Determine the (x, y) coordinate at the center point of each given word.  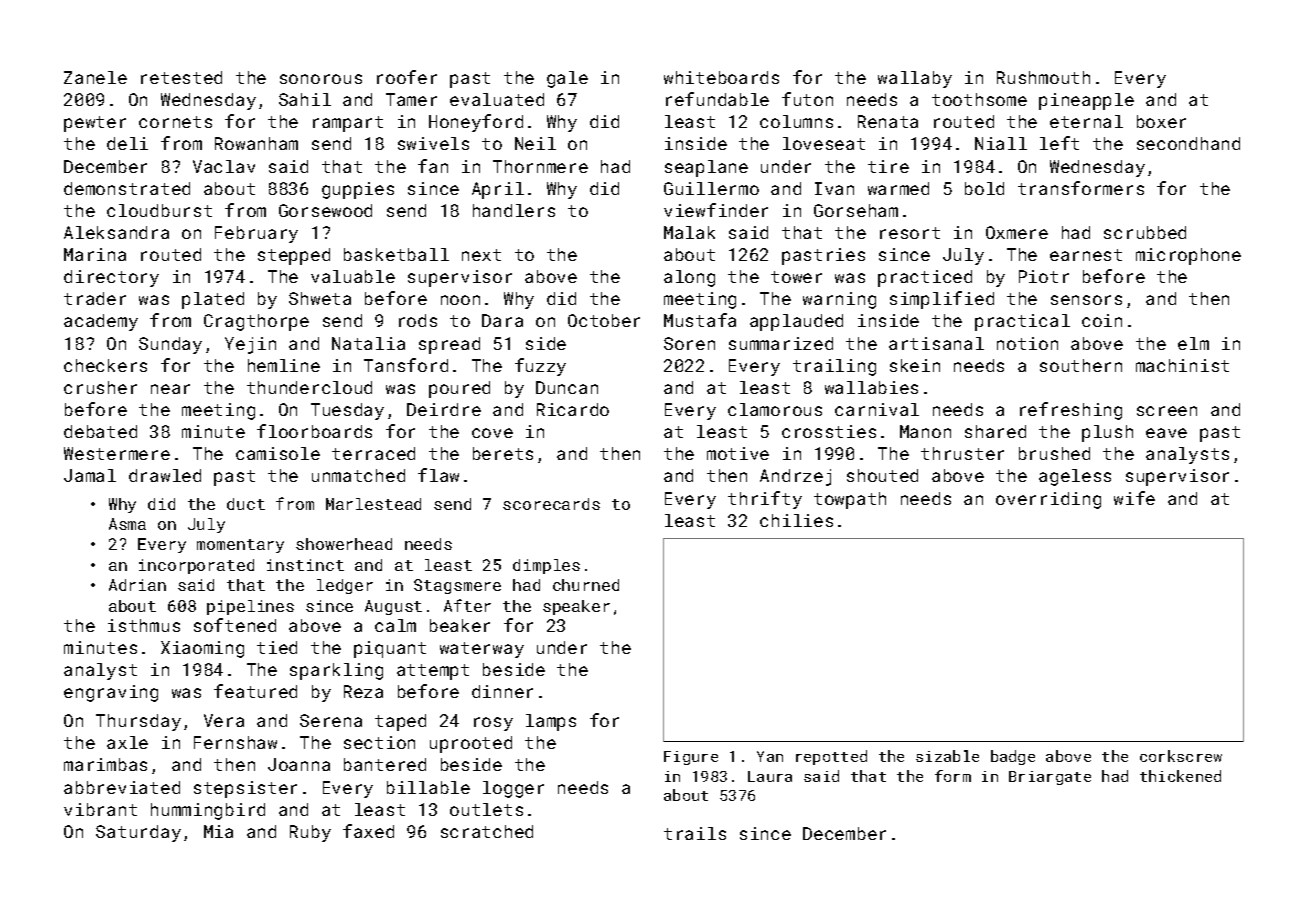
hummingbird (208, 811)
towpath (850, 500)
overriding (1048, 500)
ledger (345, 586)
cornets (175, 122)
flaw (438, 475)
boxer (1161, 121)
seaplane (706, 168)
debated (100, 431)
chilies (796, 520)
